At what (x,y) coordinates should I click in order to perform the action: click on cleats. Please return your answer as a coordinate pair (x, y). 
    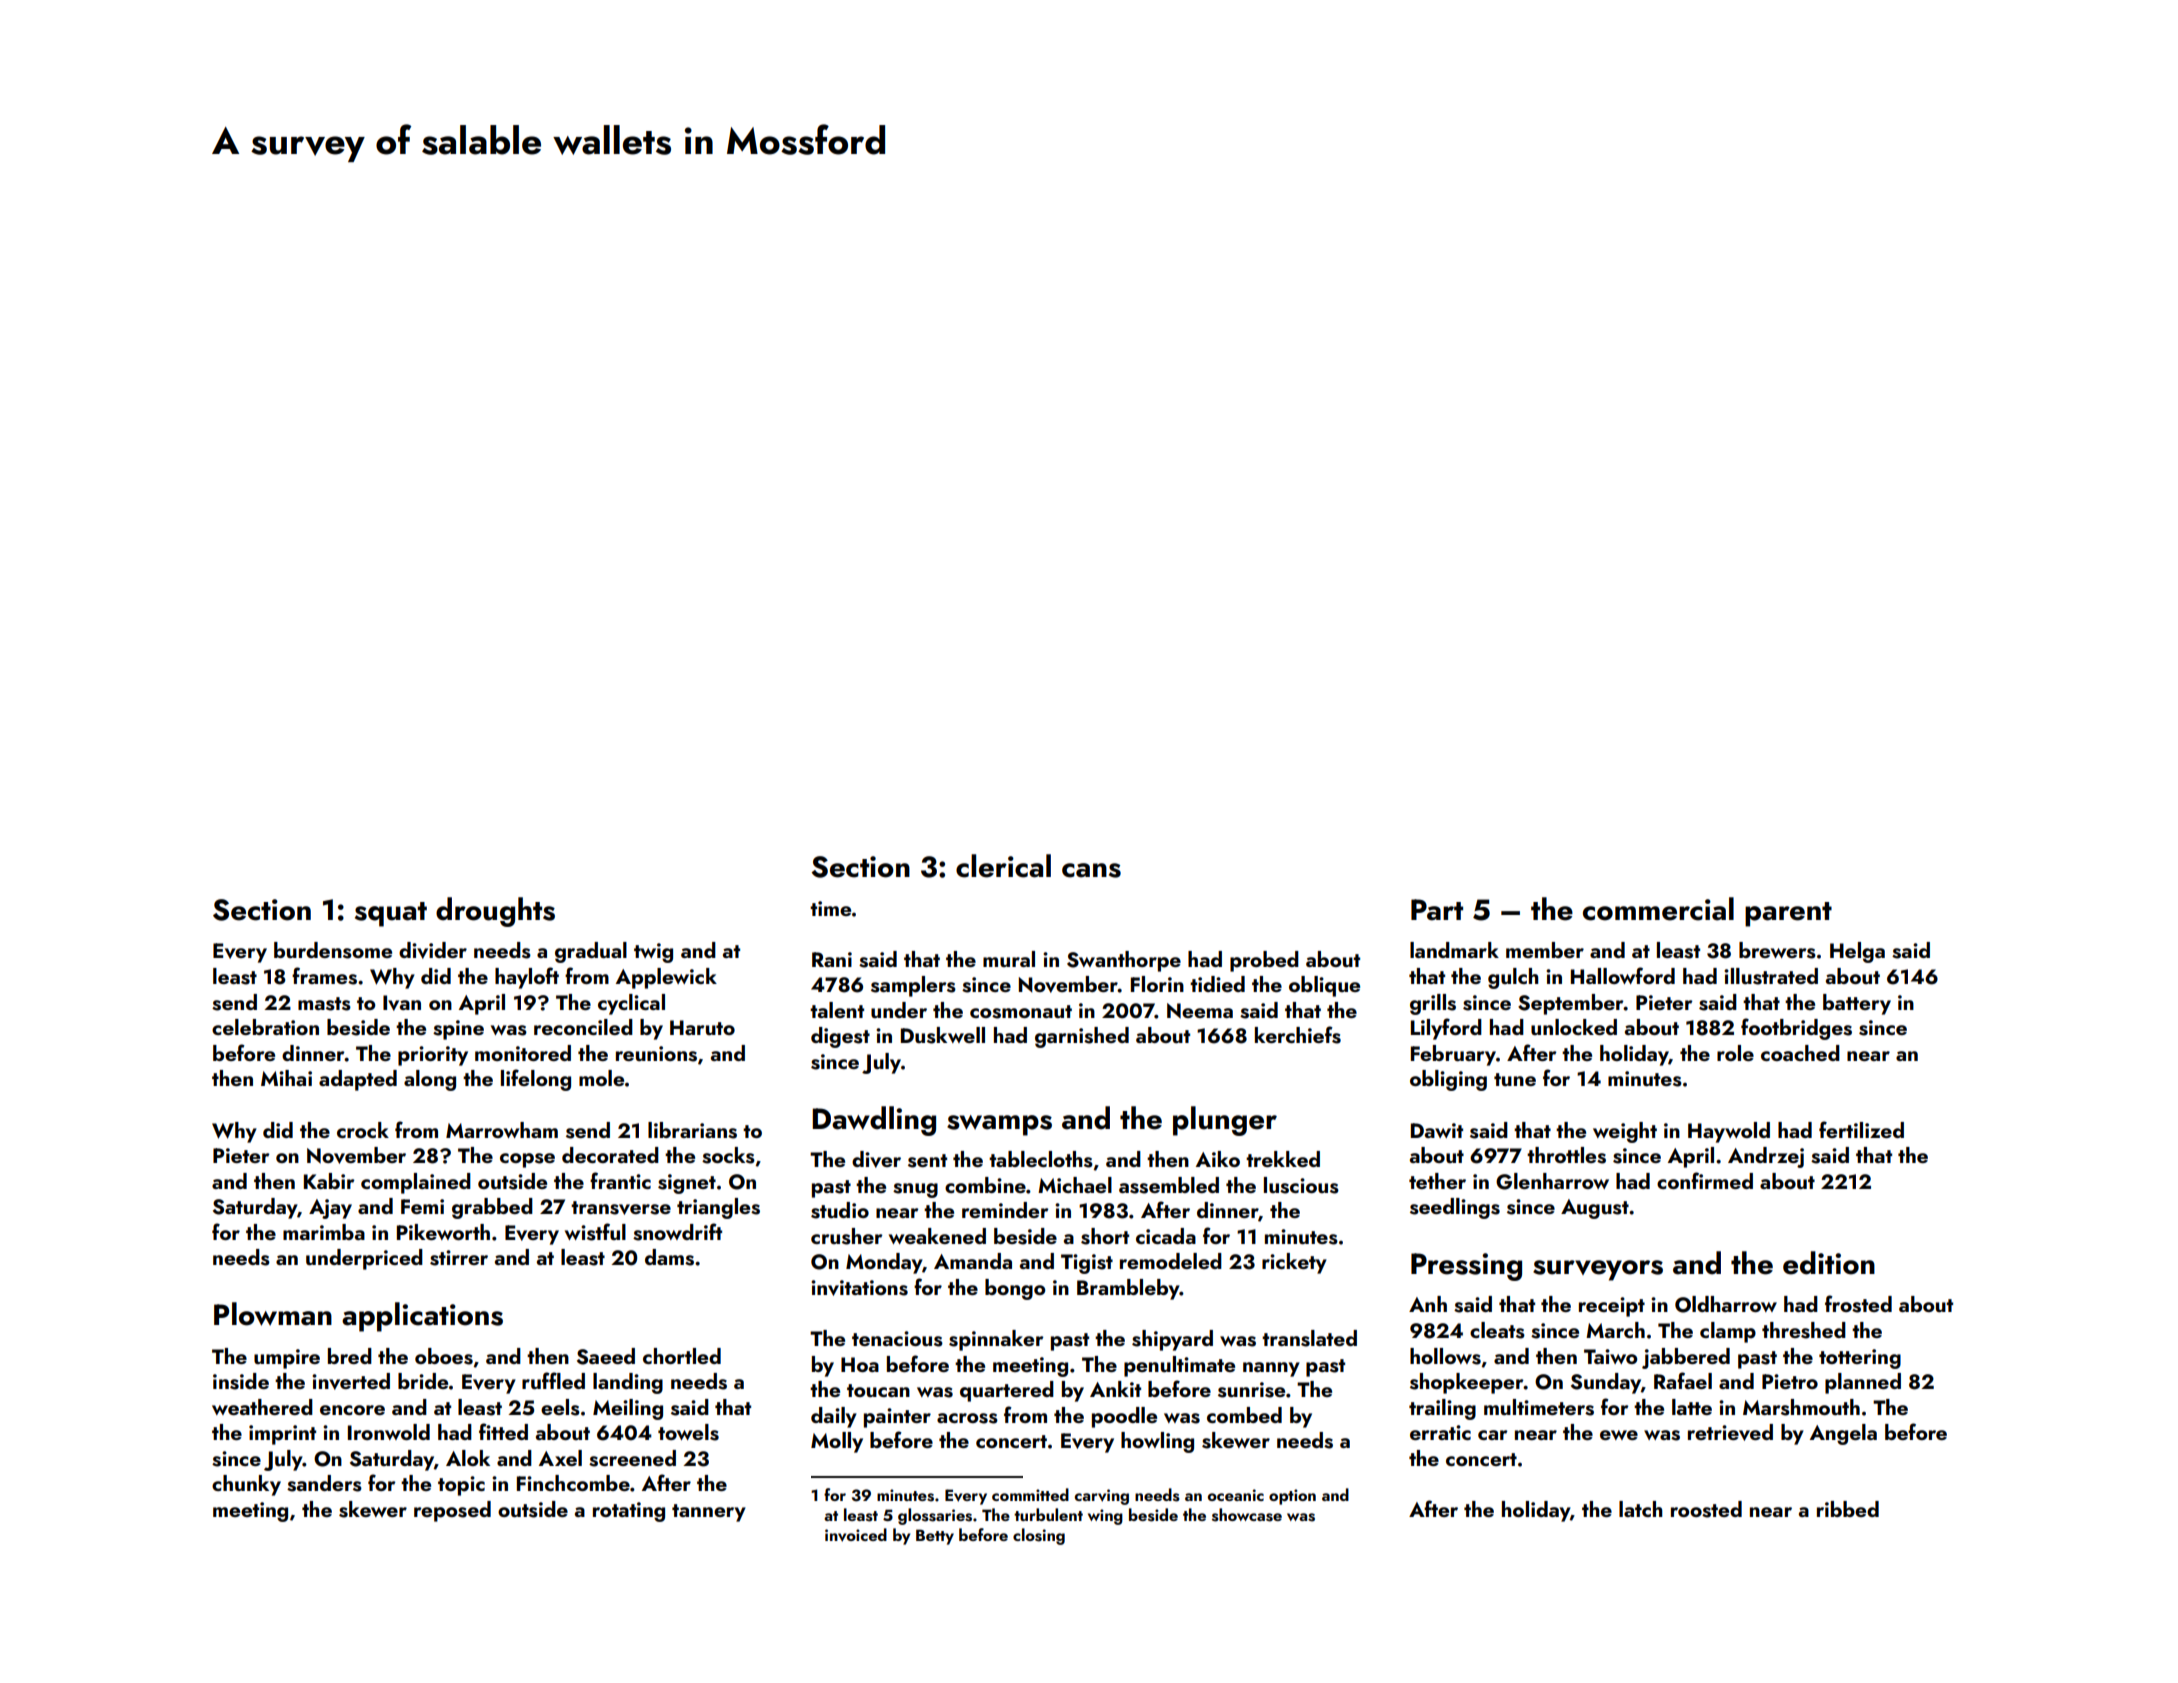
    Looking at the image, I should click on (1497, 1330).
